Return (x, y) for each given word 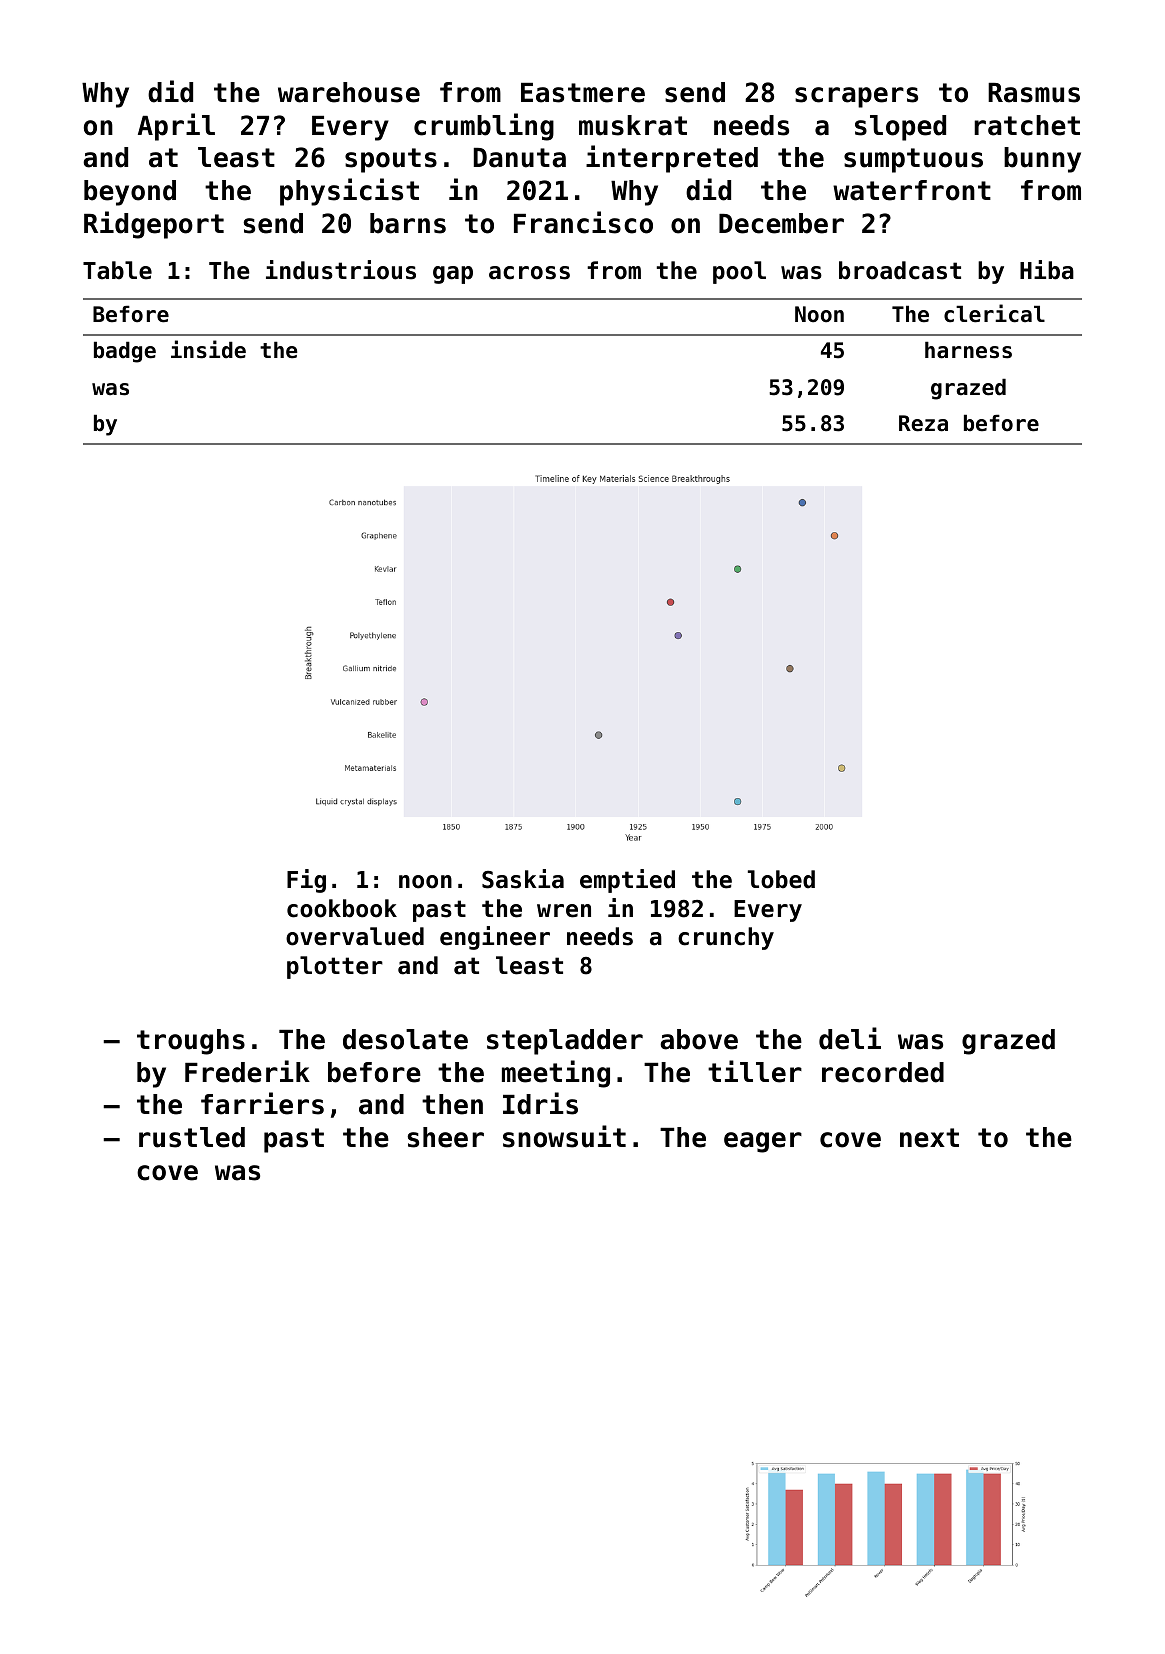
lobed (781, 879)
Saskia (523, 879)
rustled (192, 1137)
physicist (349, 192)
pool (739, 272)
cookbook (342, 908)
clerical (994, 313)
